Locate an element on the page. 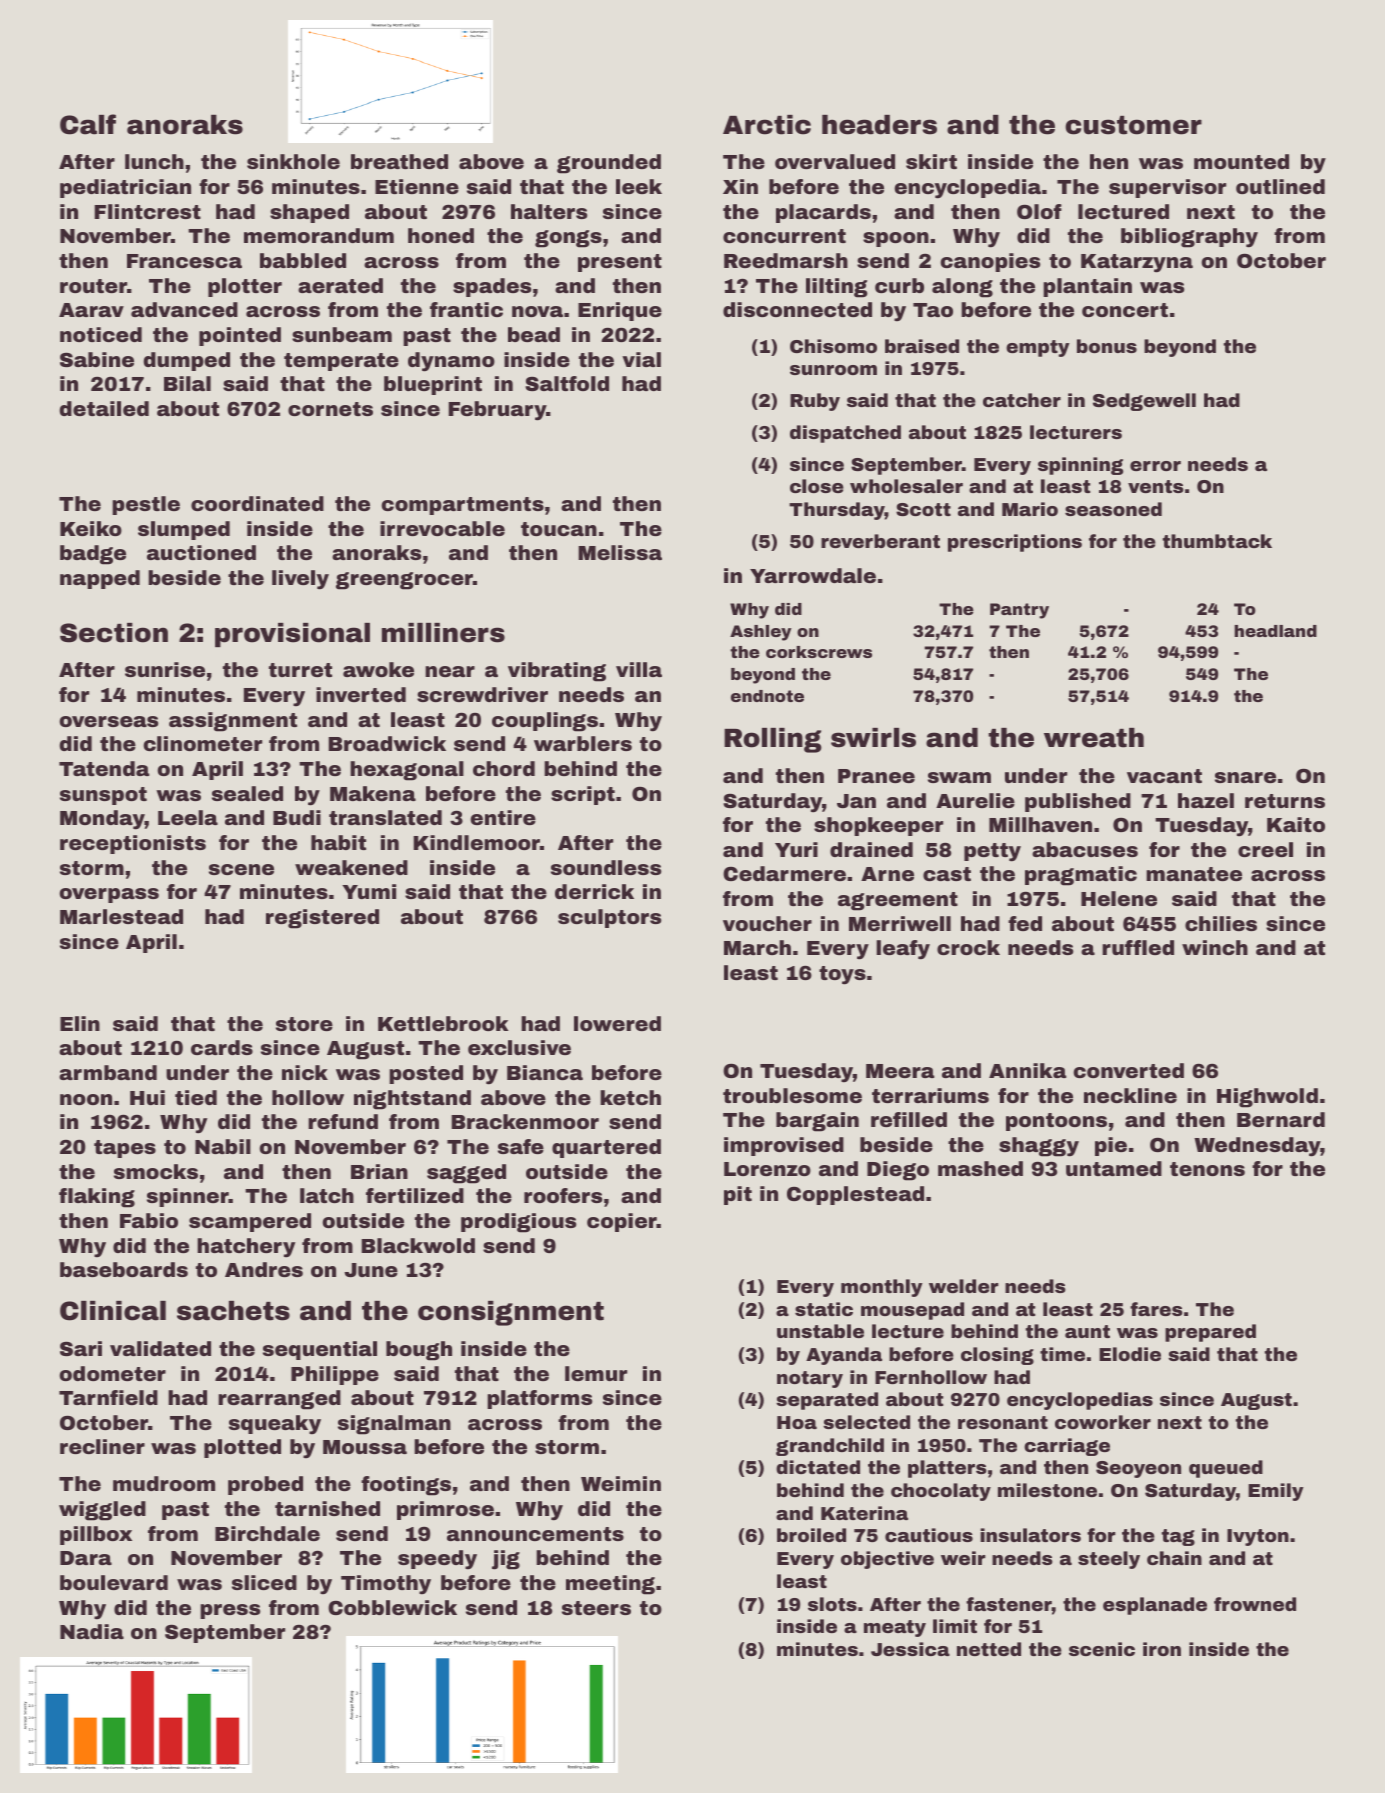  Melissa is located at coordinates (620, 552).
